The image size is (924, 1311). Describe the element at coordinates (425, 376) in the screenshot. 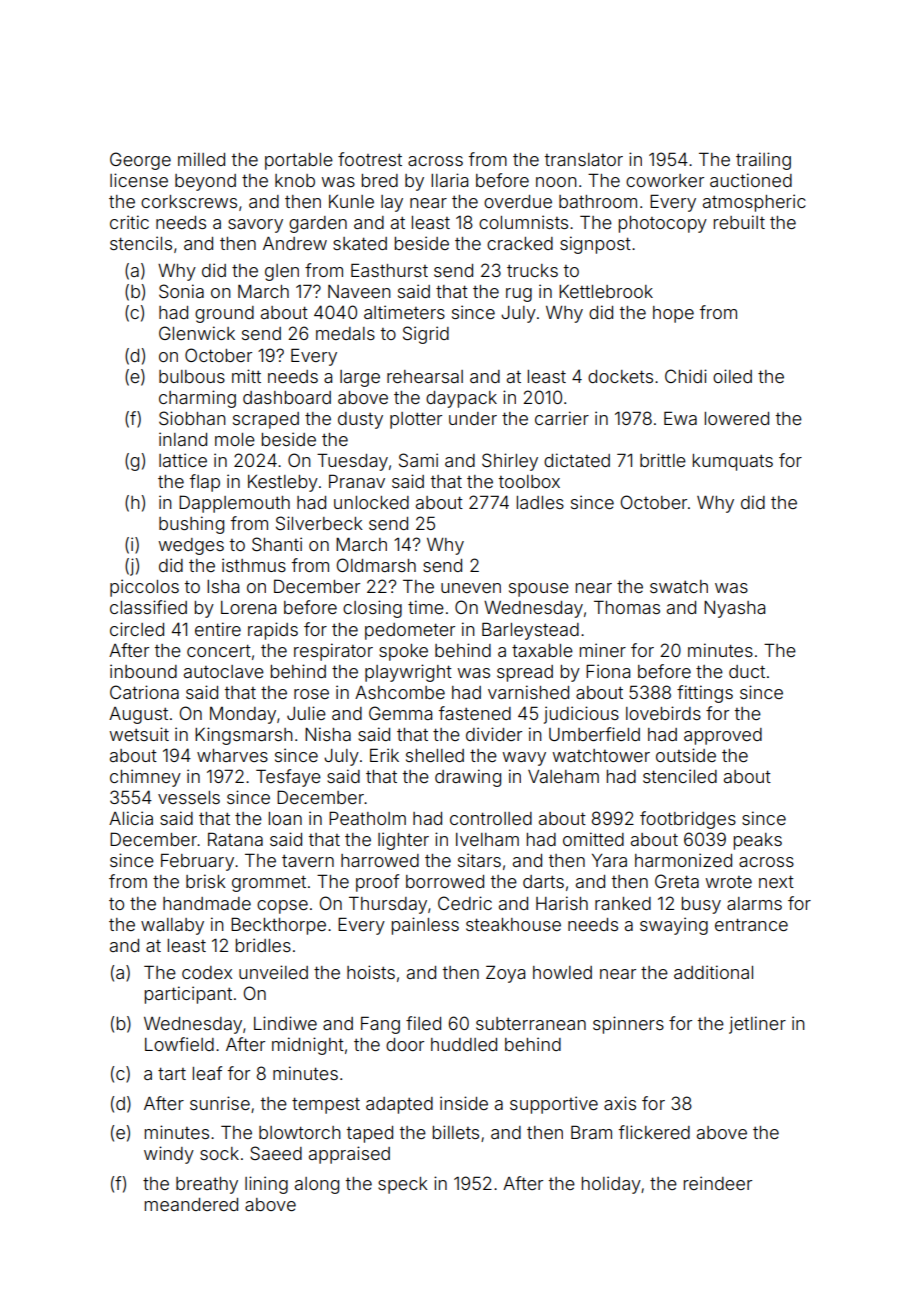

I see `rehearsal` at that location.
